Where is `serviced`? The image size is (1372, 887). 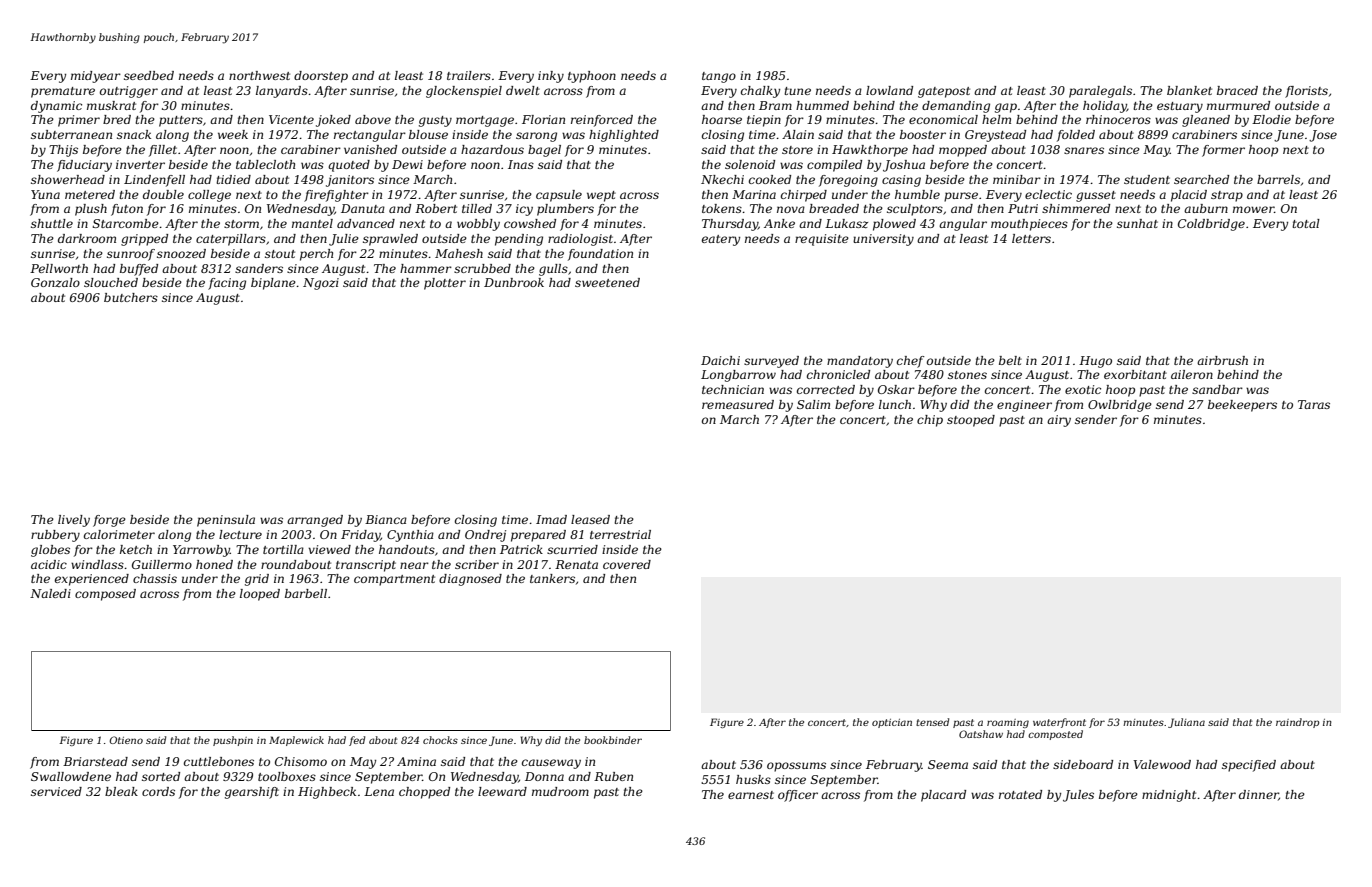
serviced is located at coordinates (56, 791).
